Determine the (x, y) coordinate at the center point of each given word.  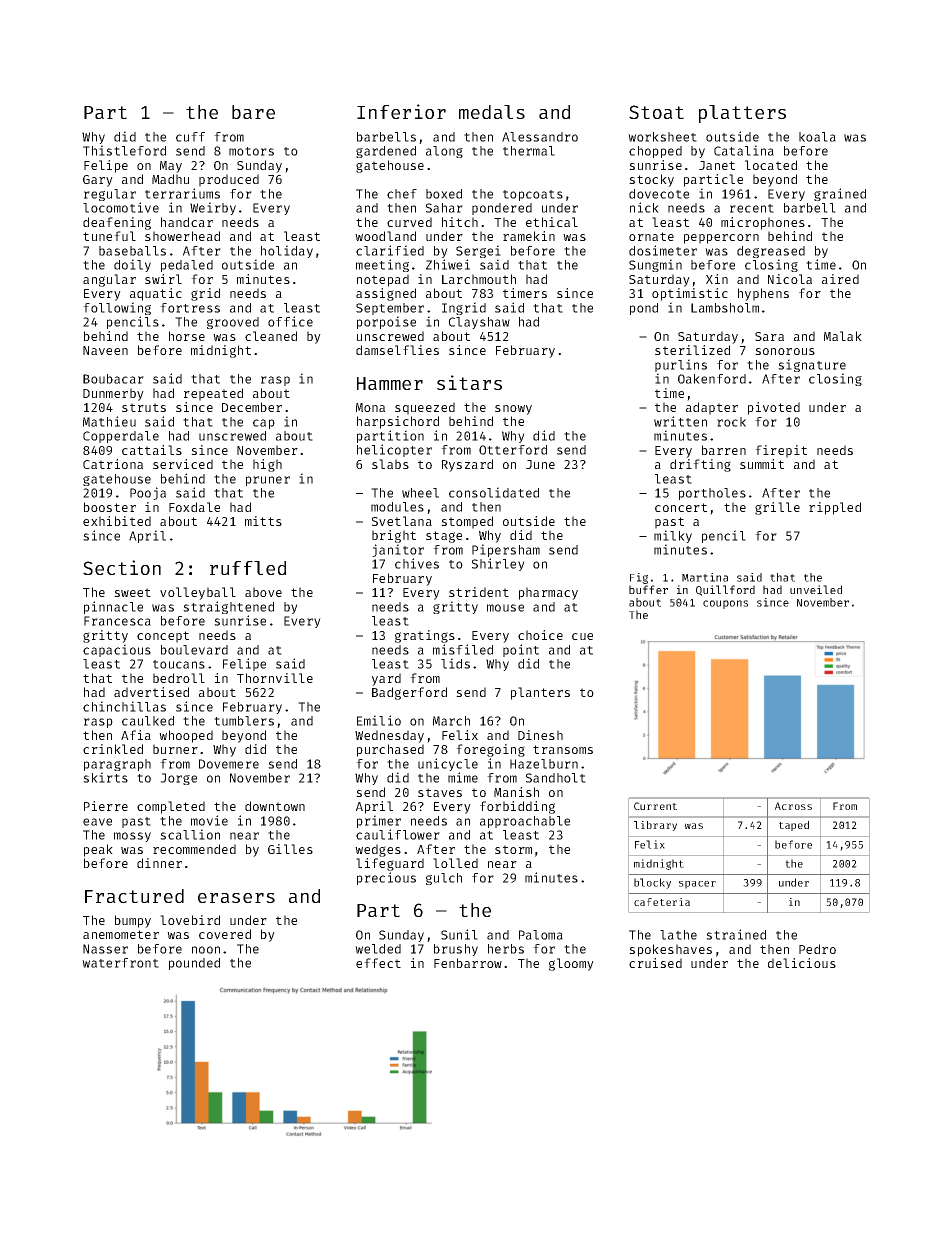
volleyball (198, 593)
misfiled (463, 649)
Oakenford (712, 379)
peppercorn (721, 239)
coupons (725, 604)
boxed (444, 194)
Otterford (513, 450)
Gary (98, 181)
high (267, 465)
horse (187, 336)
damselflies (397, 350)
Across (793, 806)
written (680, 421)
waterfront (120, 963)
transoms (563, 749)
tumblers (244, 721)
